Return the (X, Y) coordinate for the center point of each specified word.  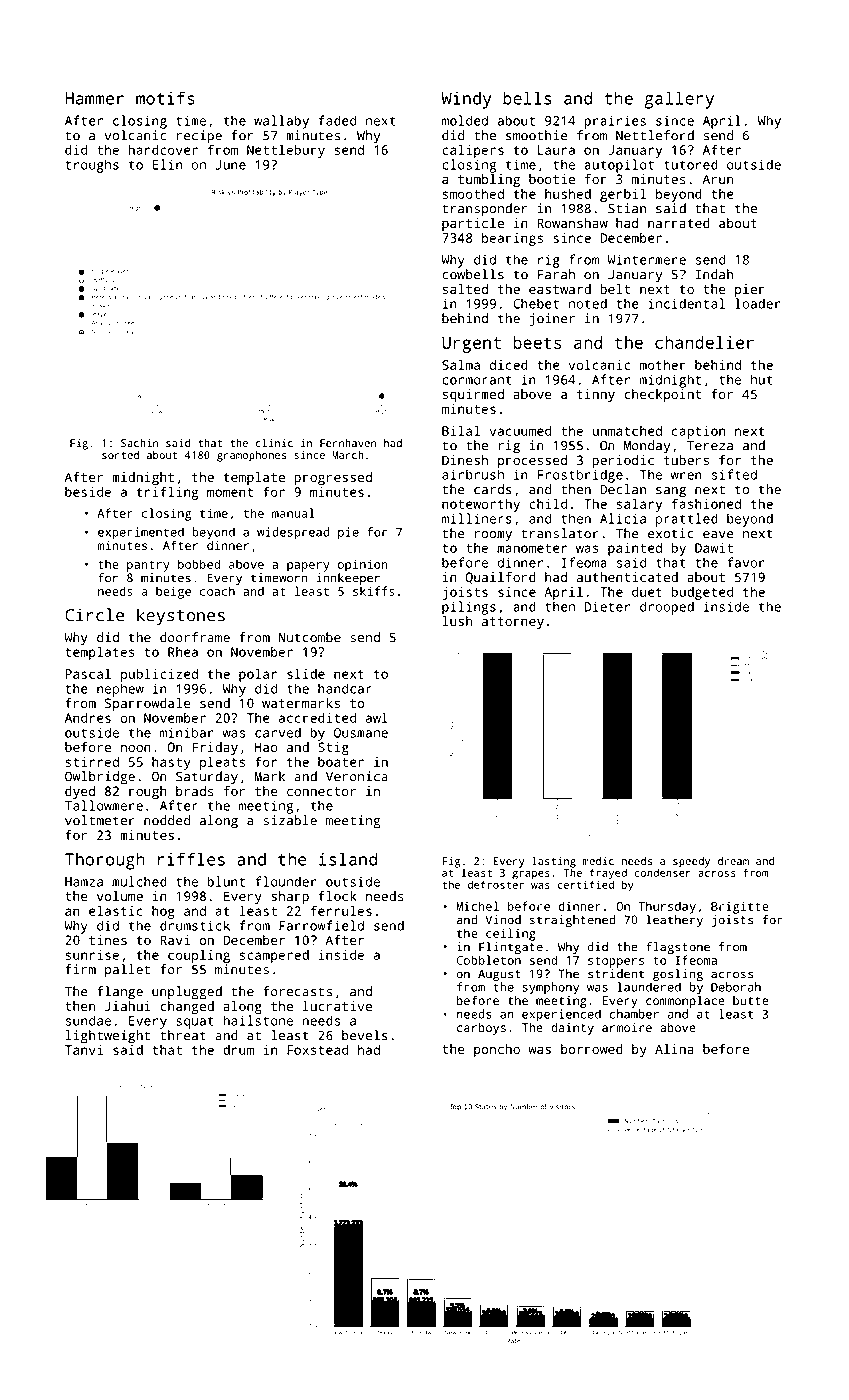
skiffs (374, 591)
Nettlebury (286, 151)
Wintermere (646, 259)
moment (230, 492)
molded (465, 120)
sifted (734, 474)
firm (80, 969)
